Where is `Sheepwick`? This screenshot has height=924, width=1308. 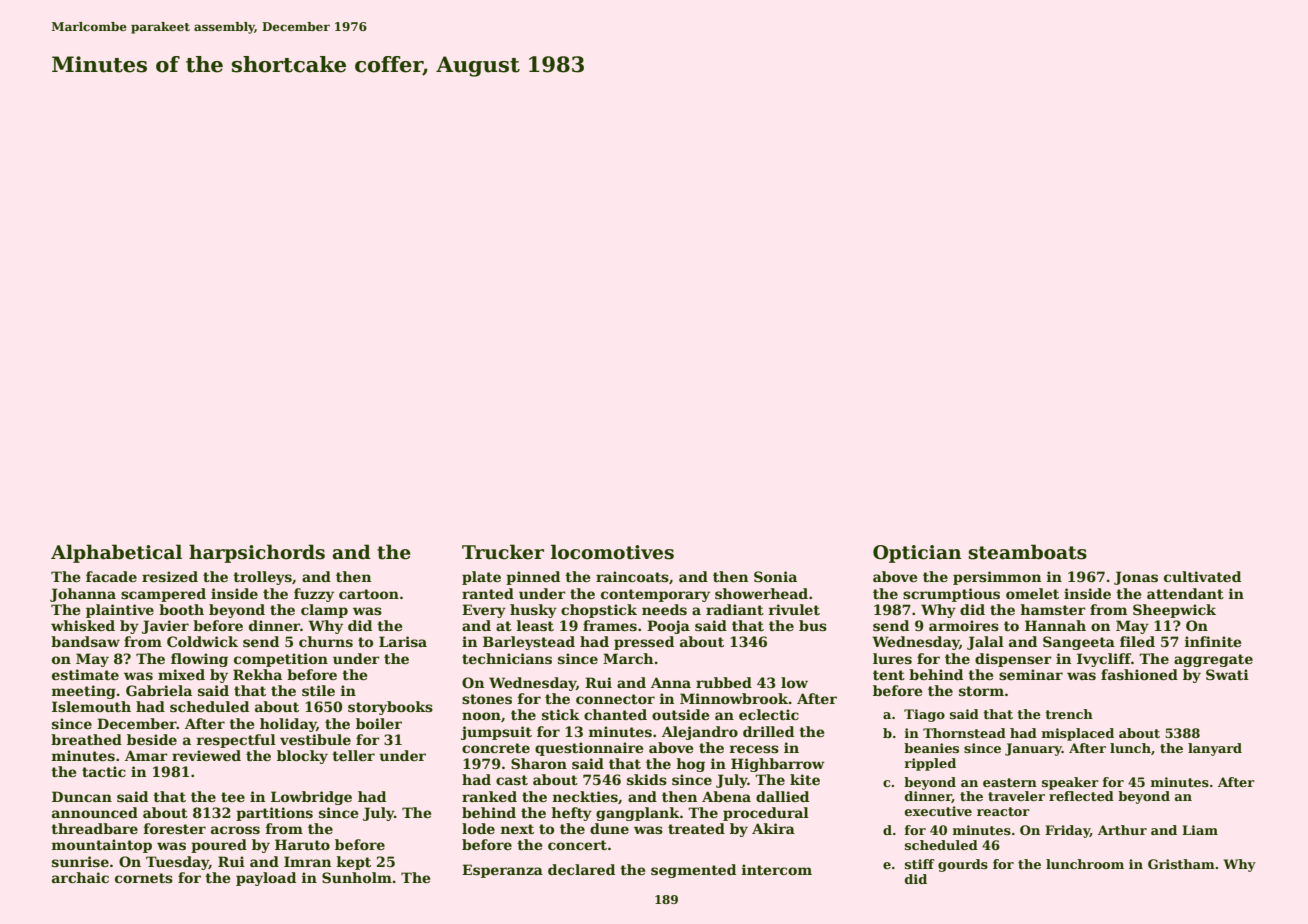
Sheepwick is located at coordinates (1174, 611).
